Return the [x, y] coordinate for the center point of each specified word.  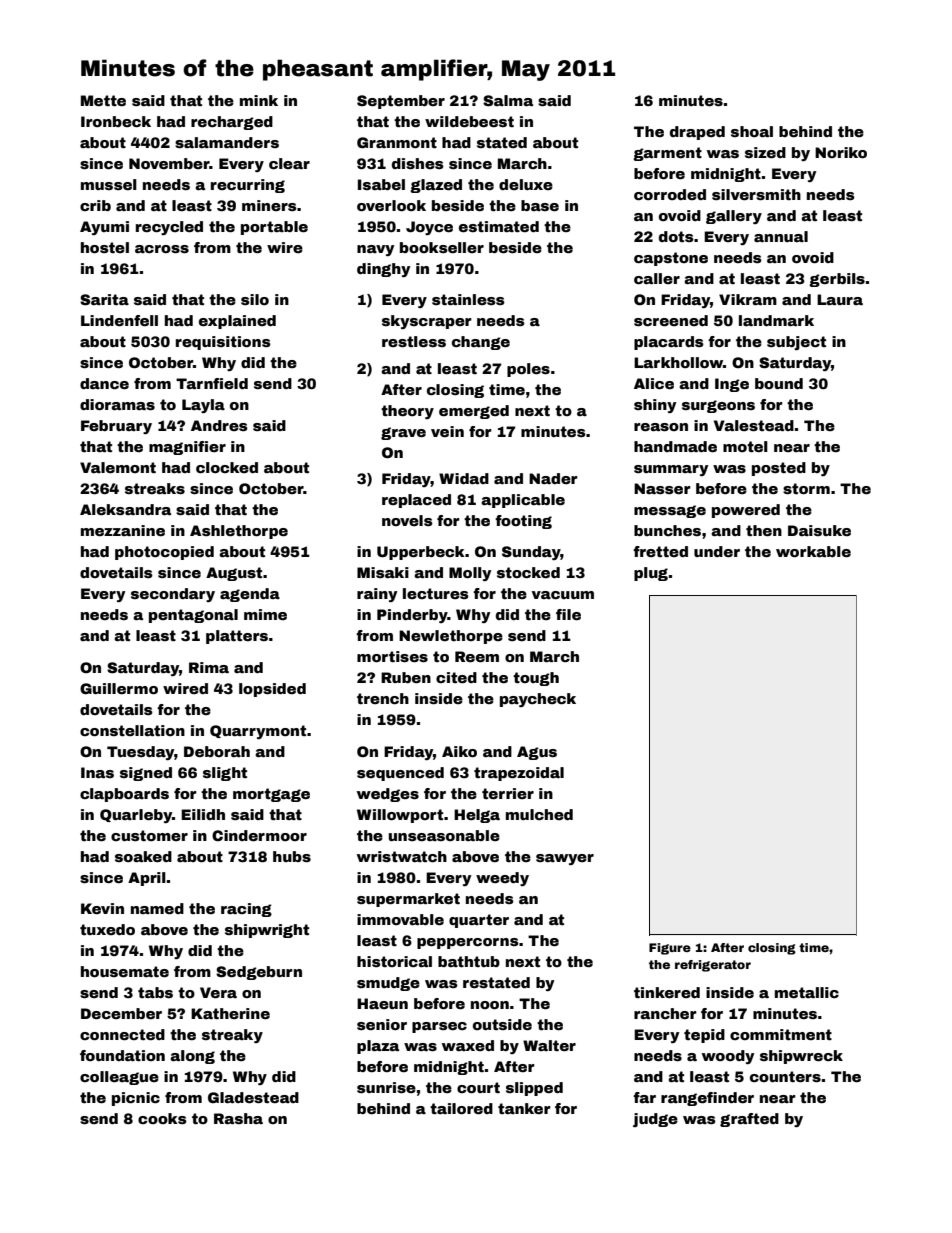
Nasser [662, 488]
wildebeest [469, 121]
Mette [103, 100]
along [192, 1057]
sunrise [386, 1087]
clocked [227, 467]
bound [779, 383]
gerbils [837, 280]
